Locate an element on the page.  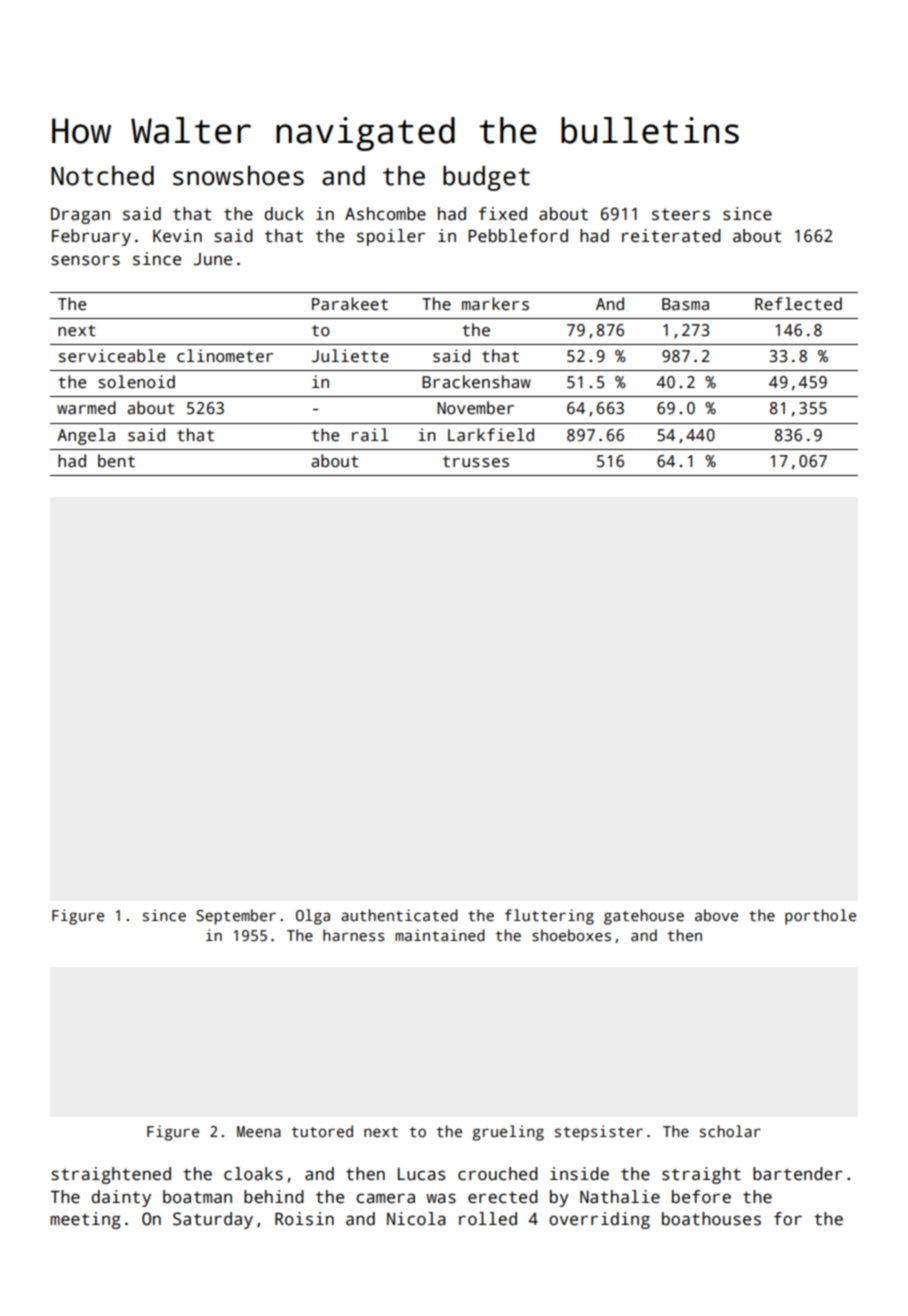
fluttering is located at coordinates (549, 917).
